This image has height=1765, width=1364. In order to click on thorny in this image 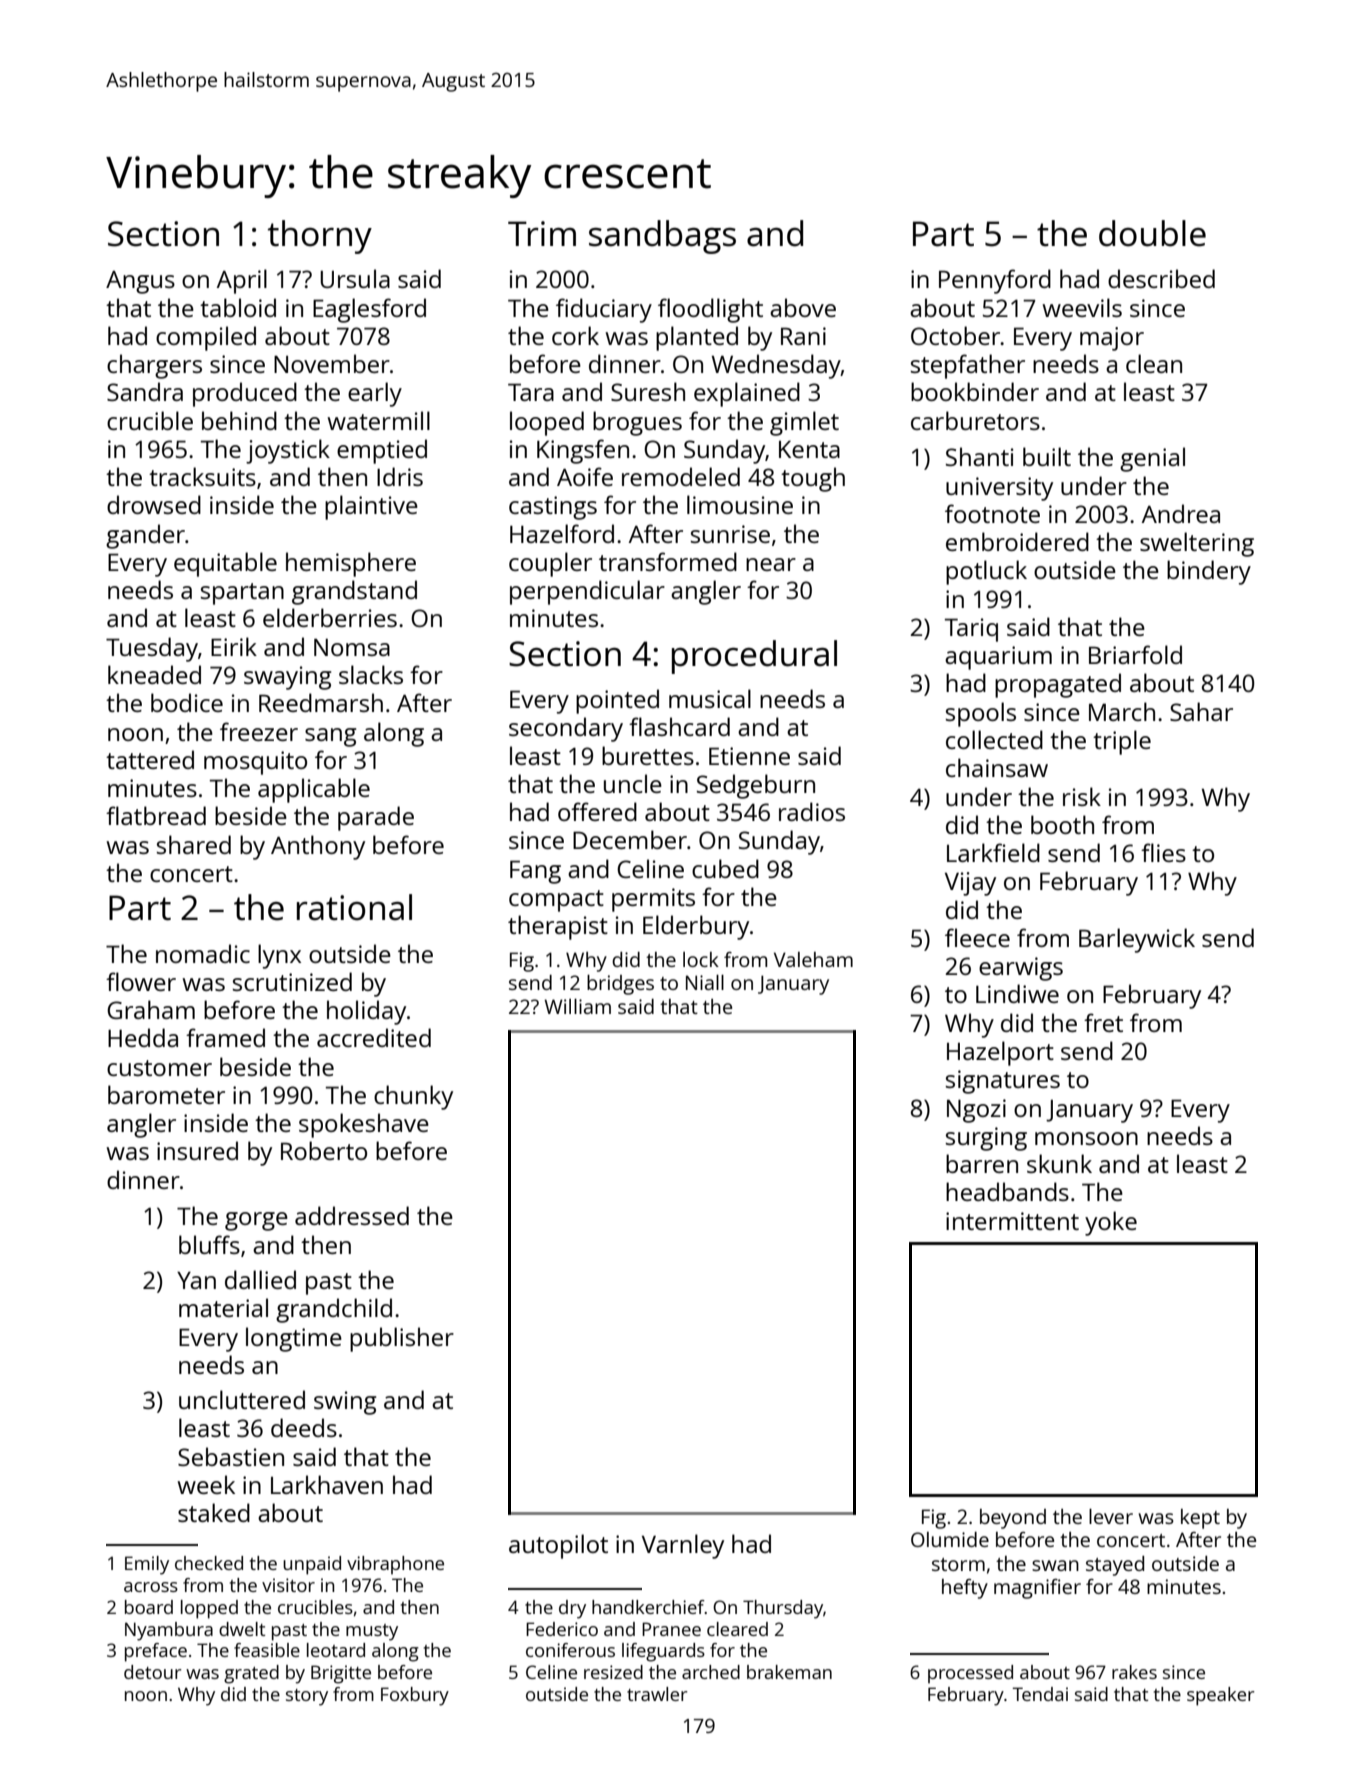, I will do `click(320, 237)`.
